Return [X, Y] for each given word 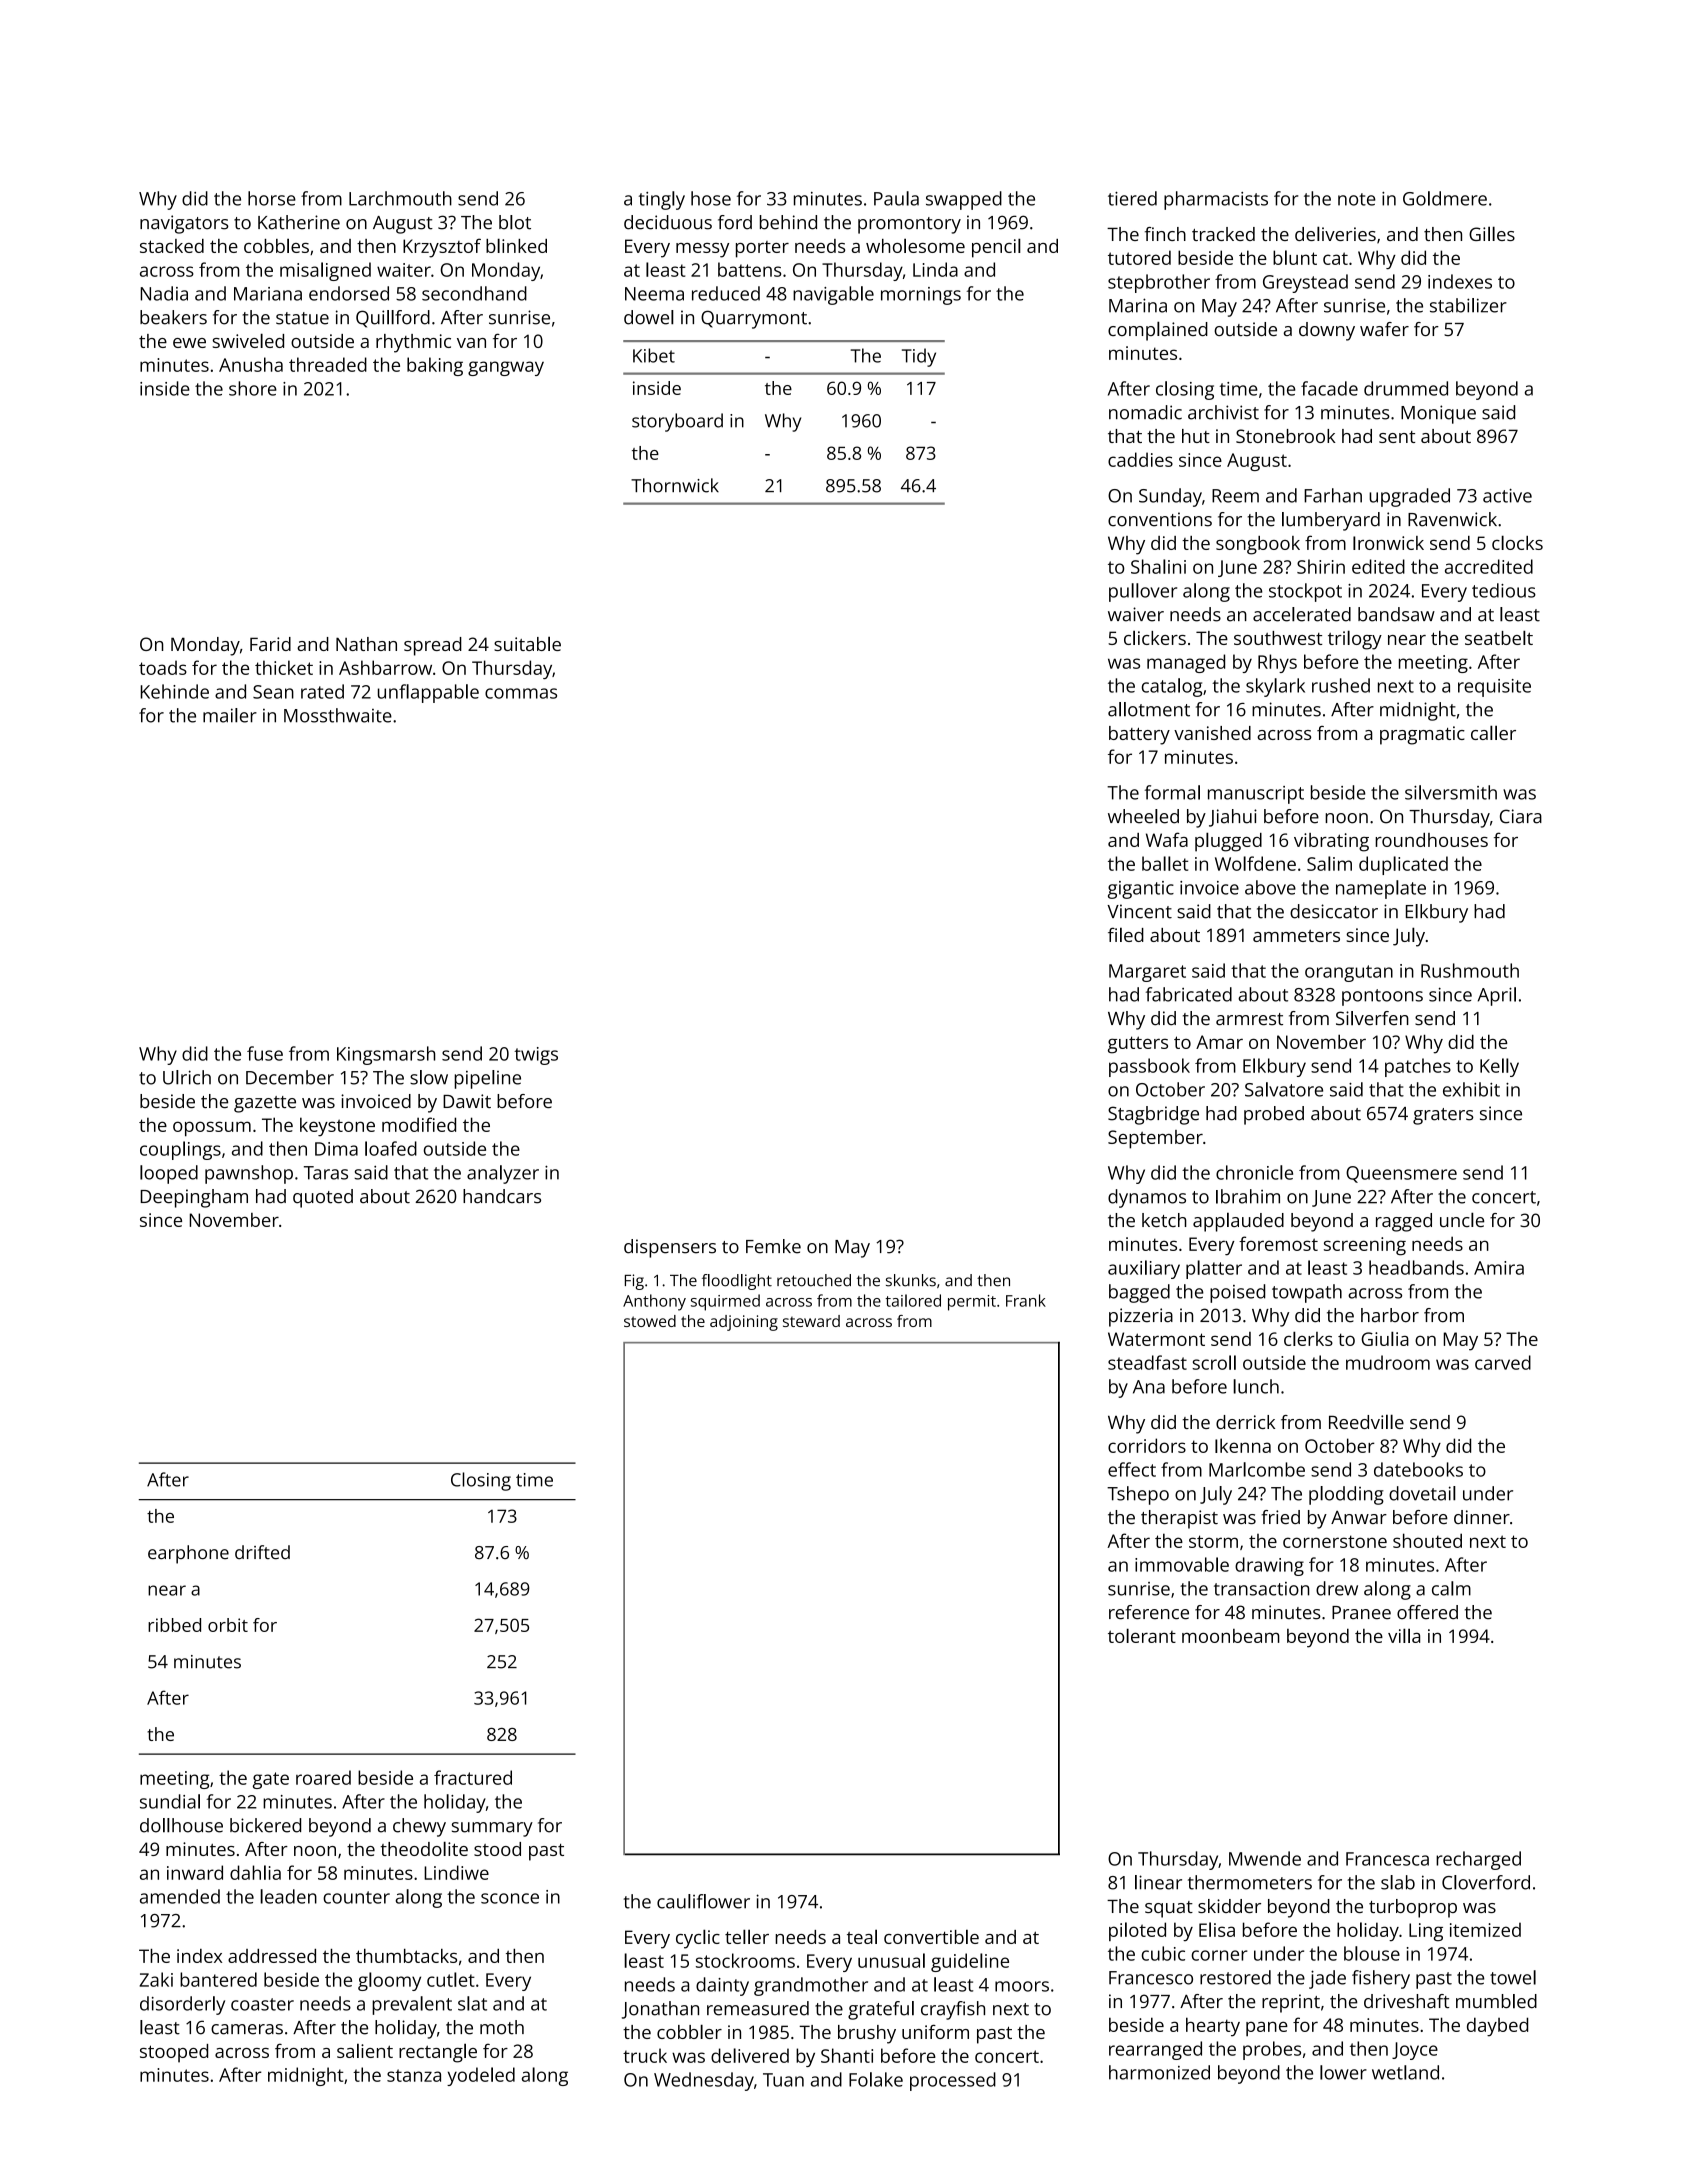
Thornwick [675, 485]
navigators [184, 224]
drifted [262, 1552]
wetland [1405, 2072]
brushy [867, 2034]
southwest [1278, 638]
